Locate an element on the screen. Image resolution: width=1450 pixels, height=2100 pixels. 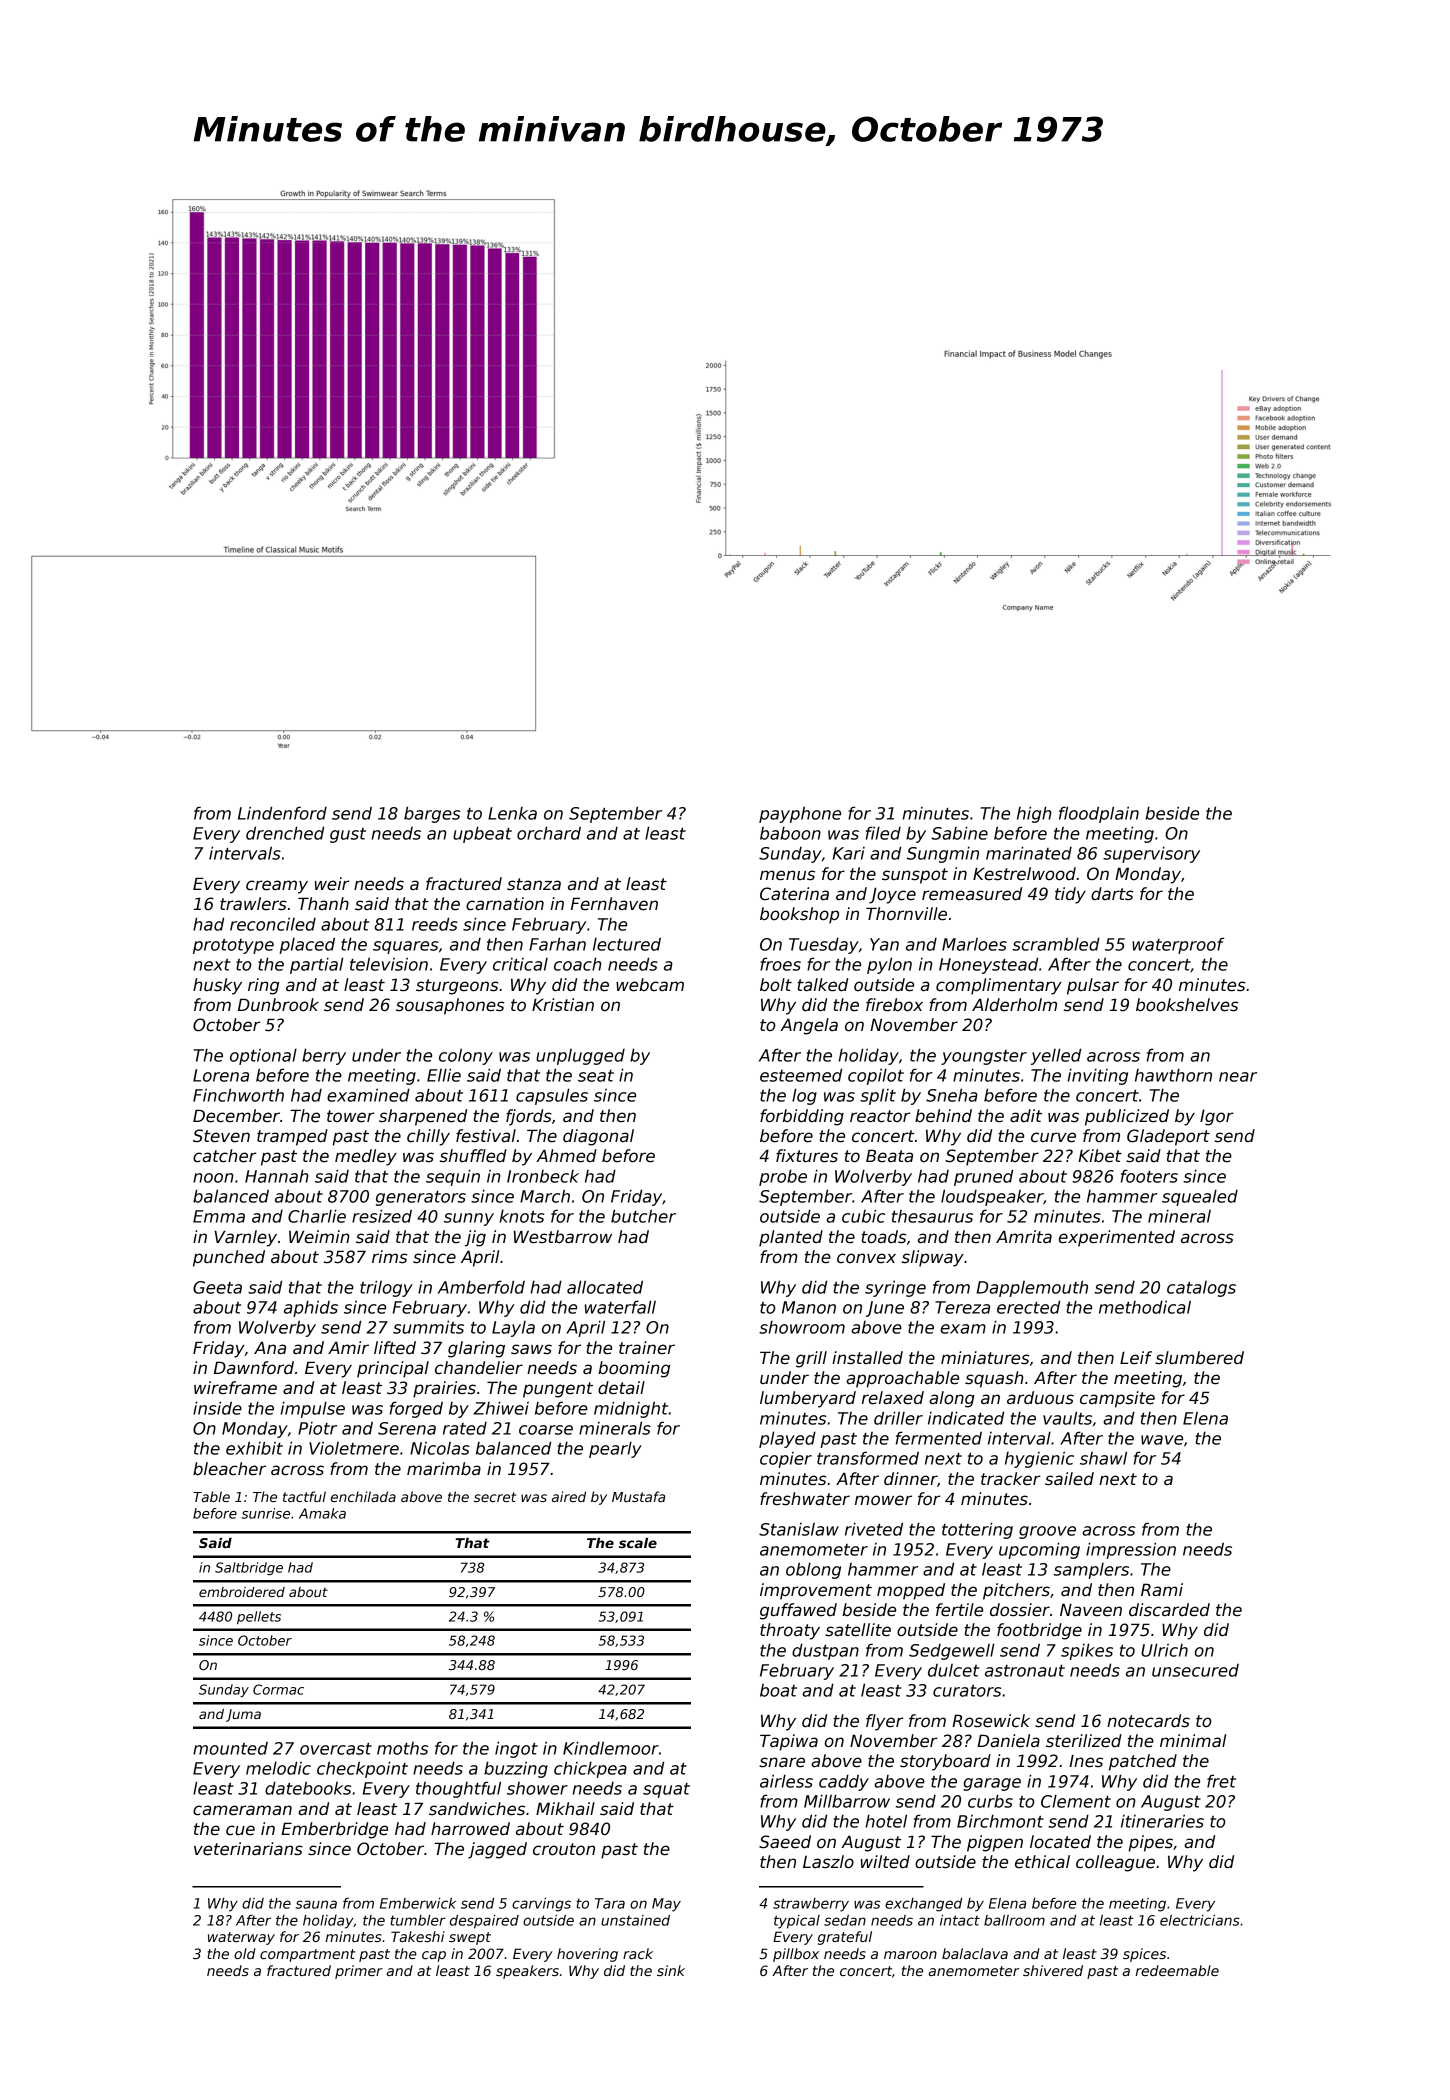
diagonal is located at coordinates (598, 1137).
